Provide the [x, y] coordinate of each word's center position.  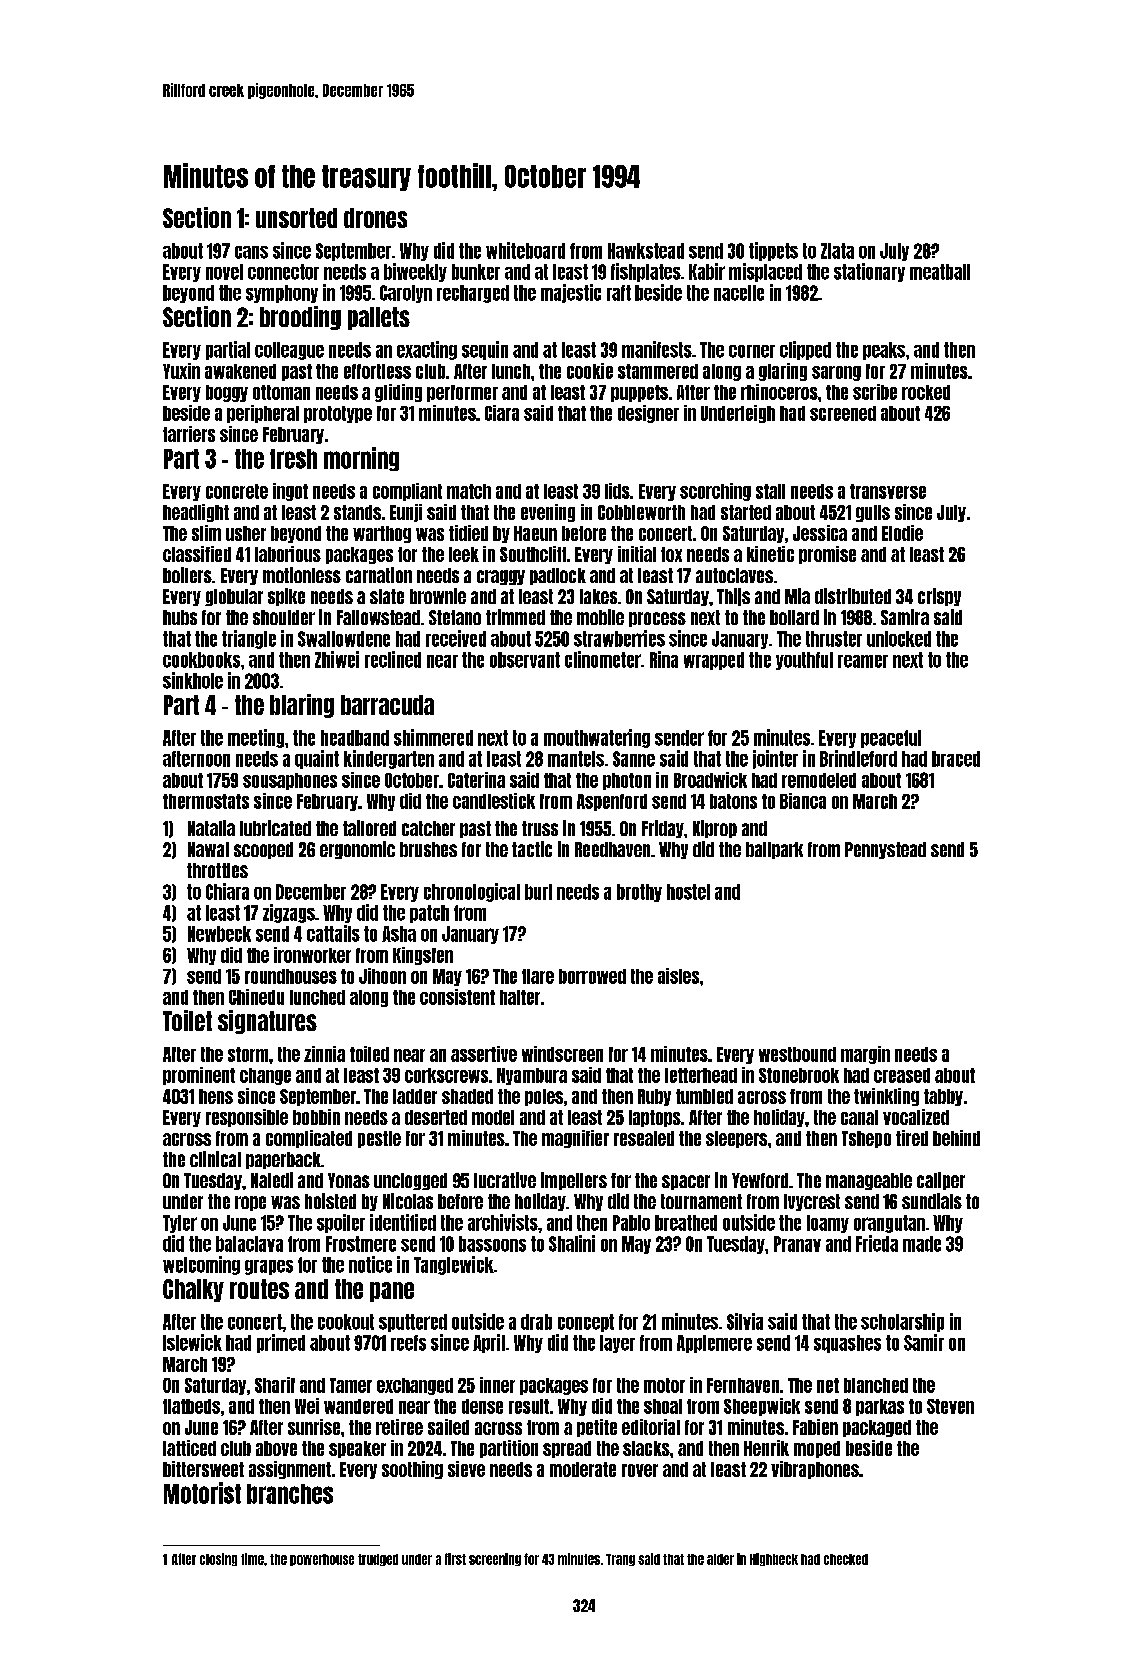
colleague [289, 351]
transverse [888, 491]
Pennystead [885, 850]
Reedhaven [612, 849]
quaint [317, 759]
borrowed [592, 976]
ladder [415, 1096]
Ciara [502, 413]
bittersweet [203, 1469]
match [469, 491]
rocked [926, 392]
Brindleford [858, 758]
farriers [189, 434]
